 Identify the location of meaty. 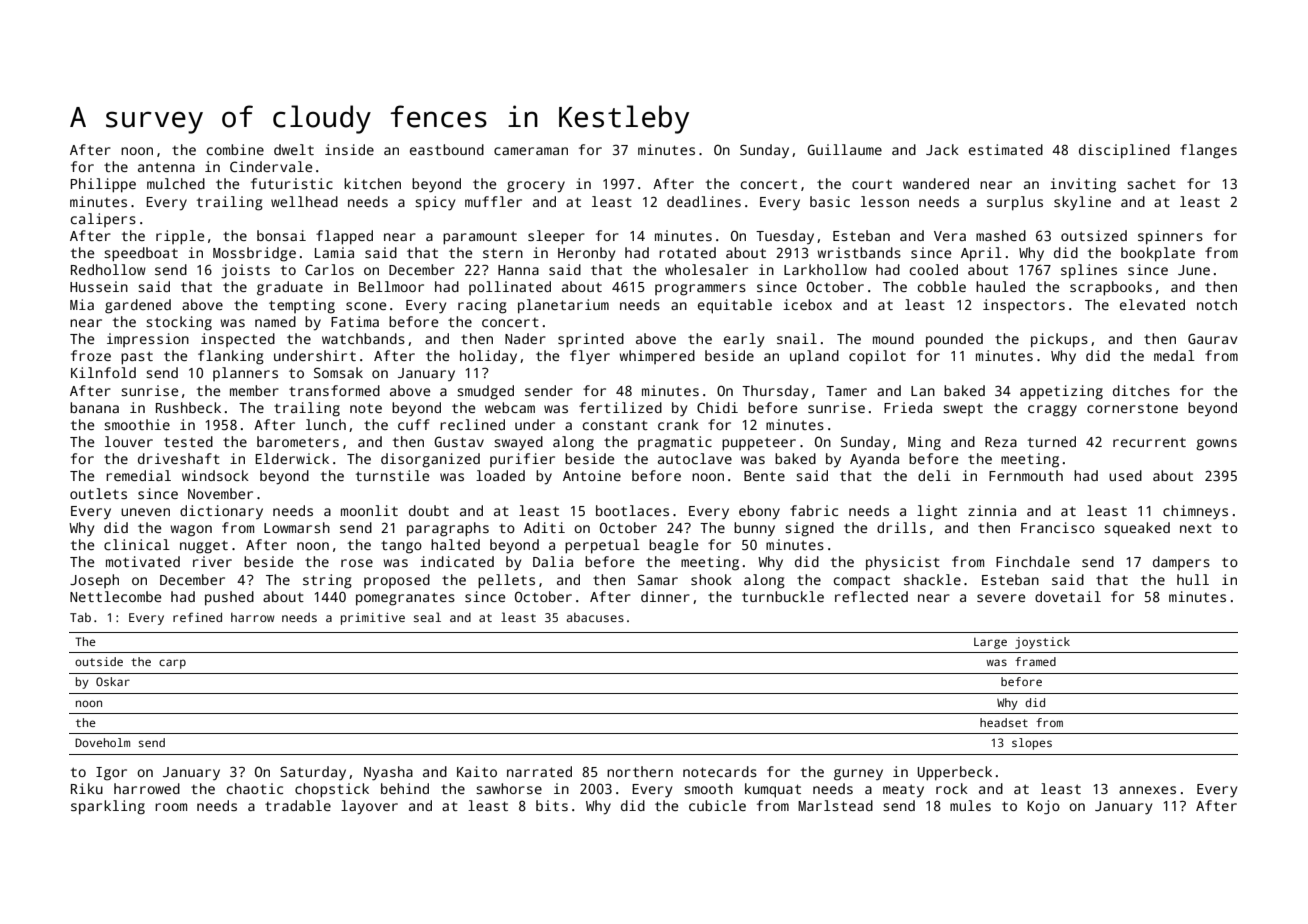
(903, 791).
